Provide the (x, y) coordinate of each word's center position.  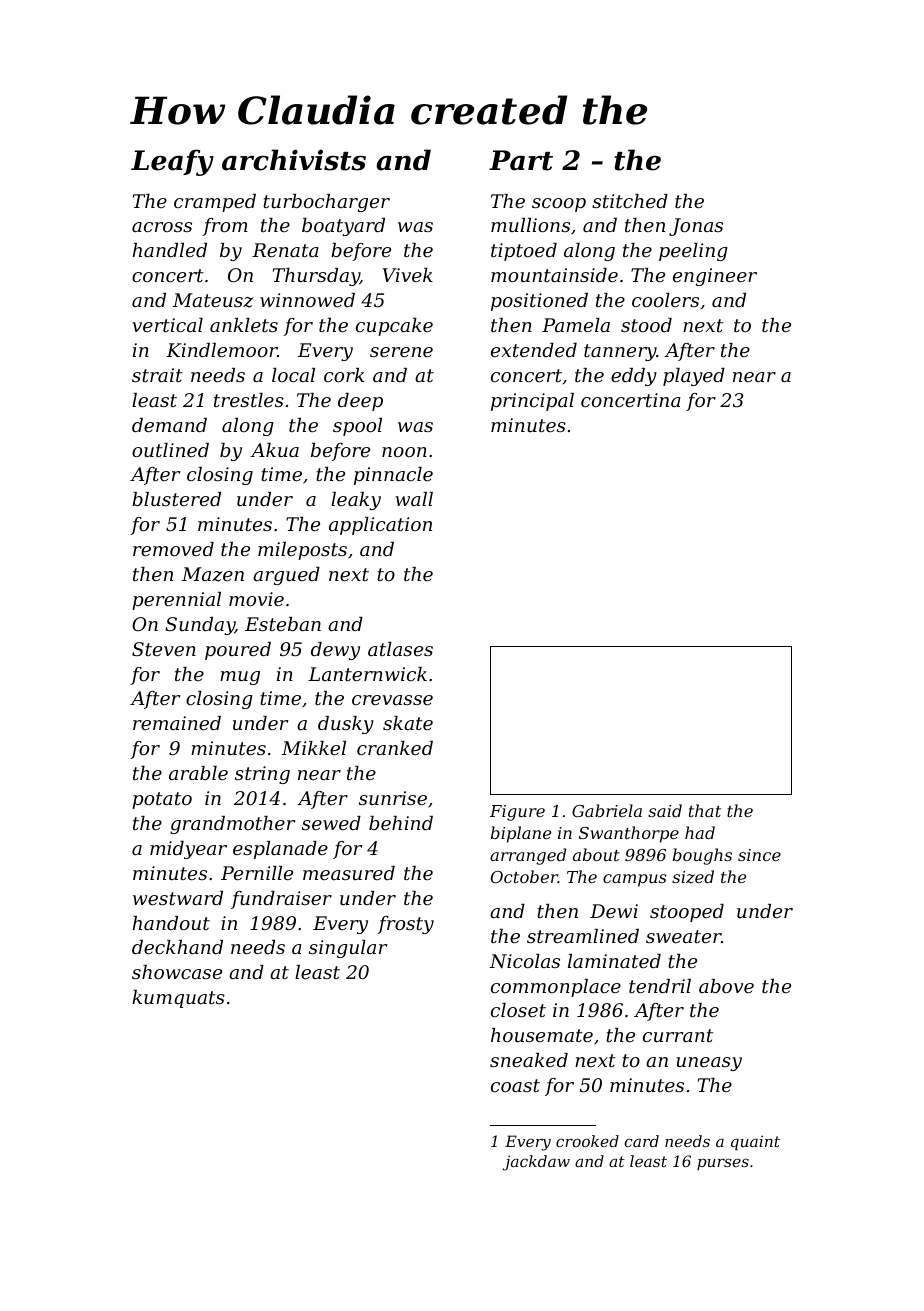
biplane (521, 834)
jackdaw (536, 1163)
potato (162, 800)
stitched (630, 201)
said (665, 810)
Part (521, 160)
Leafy (172, 162)
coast (515, 1085)
